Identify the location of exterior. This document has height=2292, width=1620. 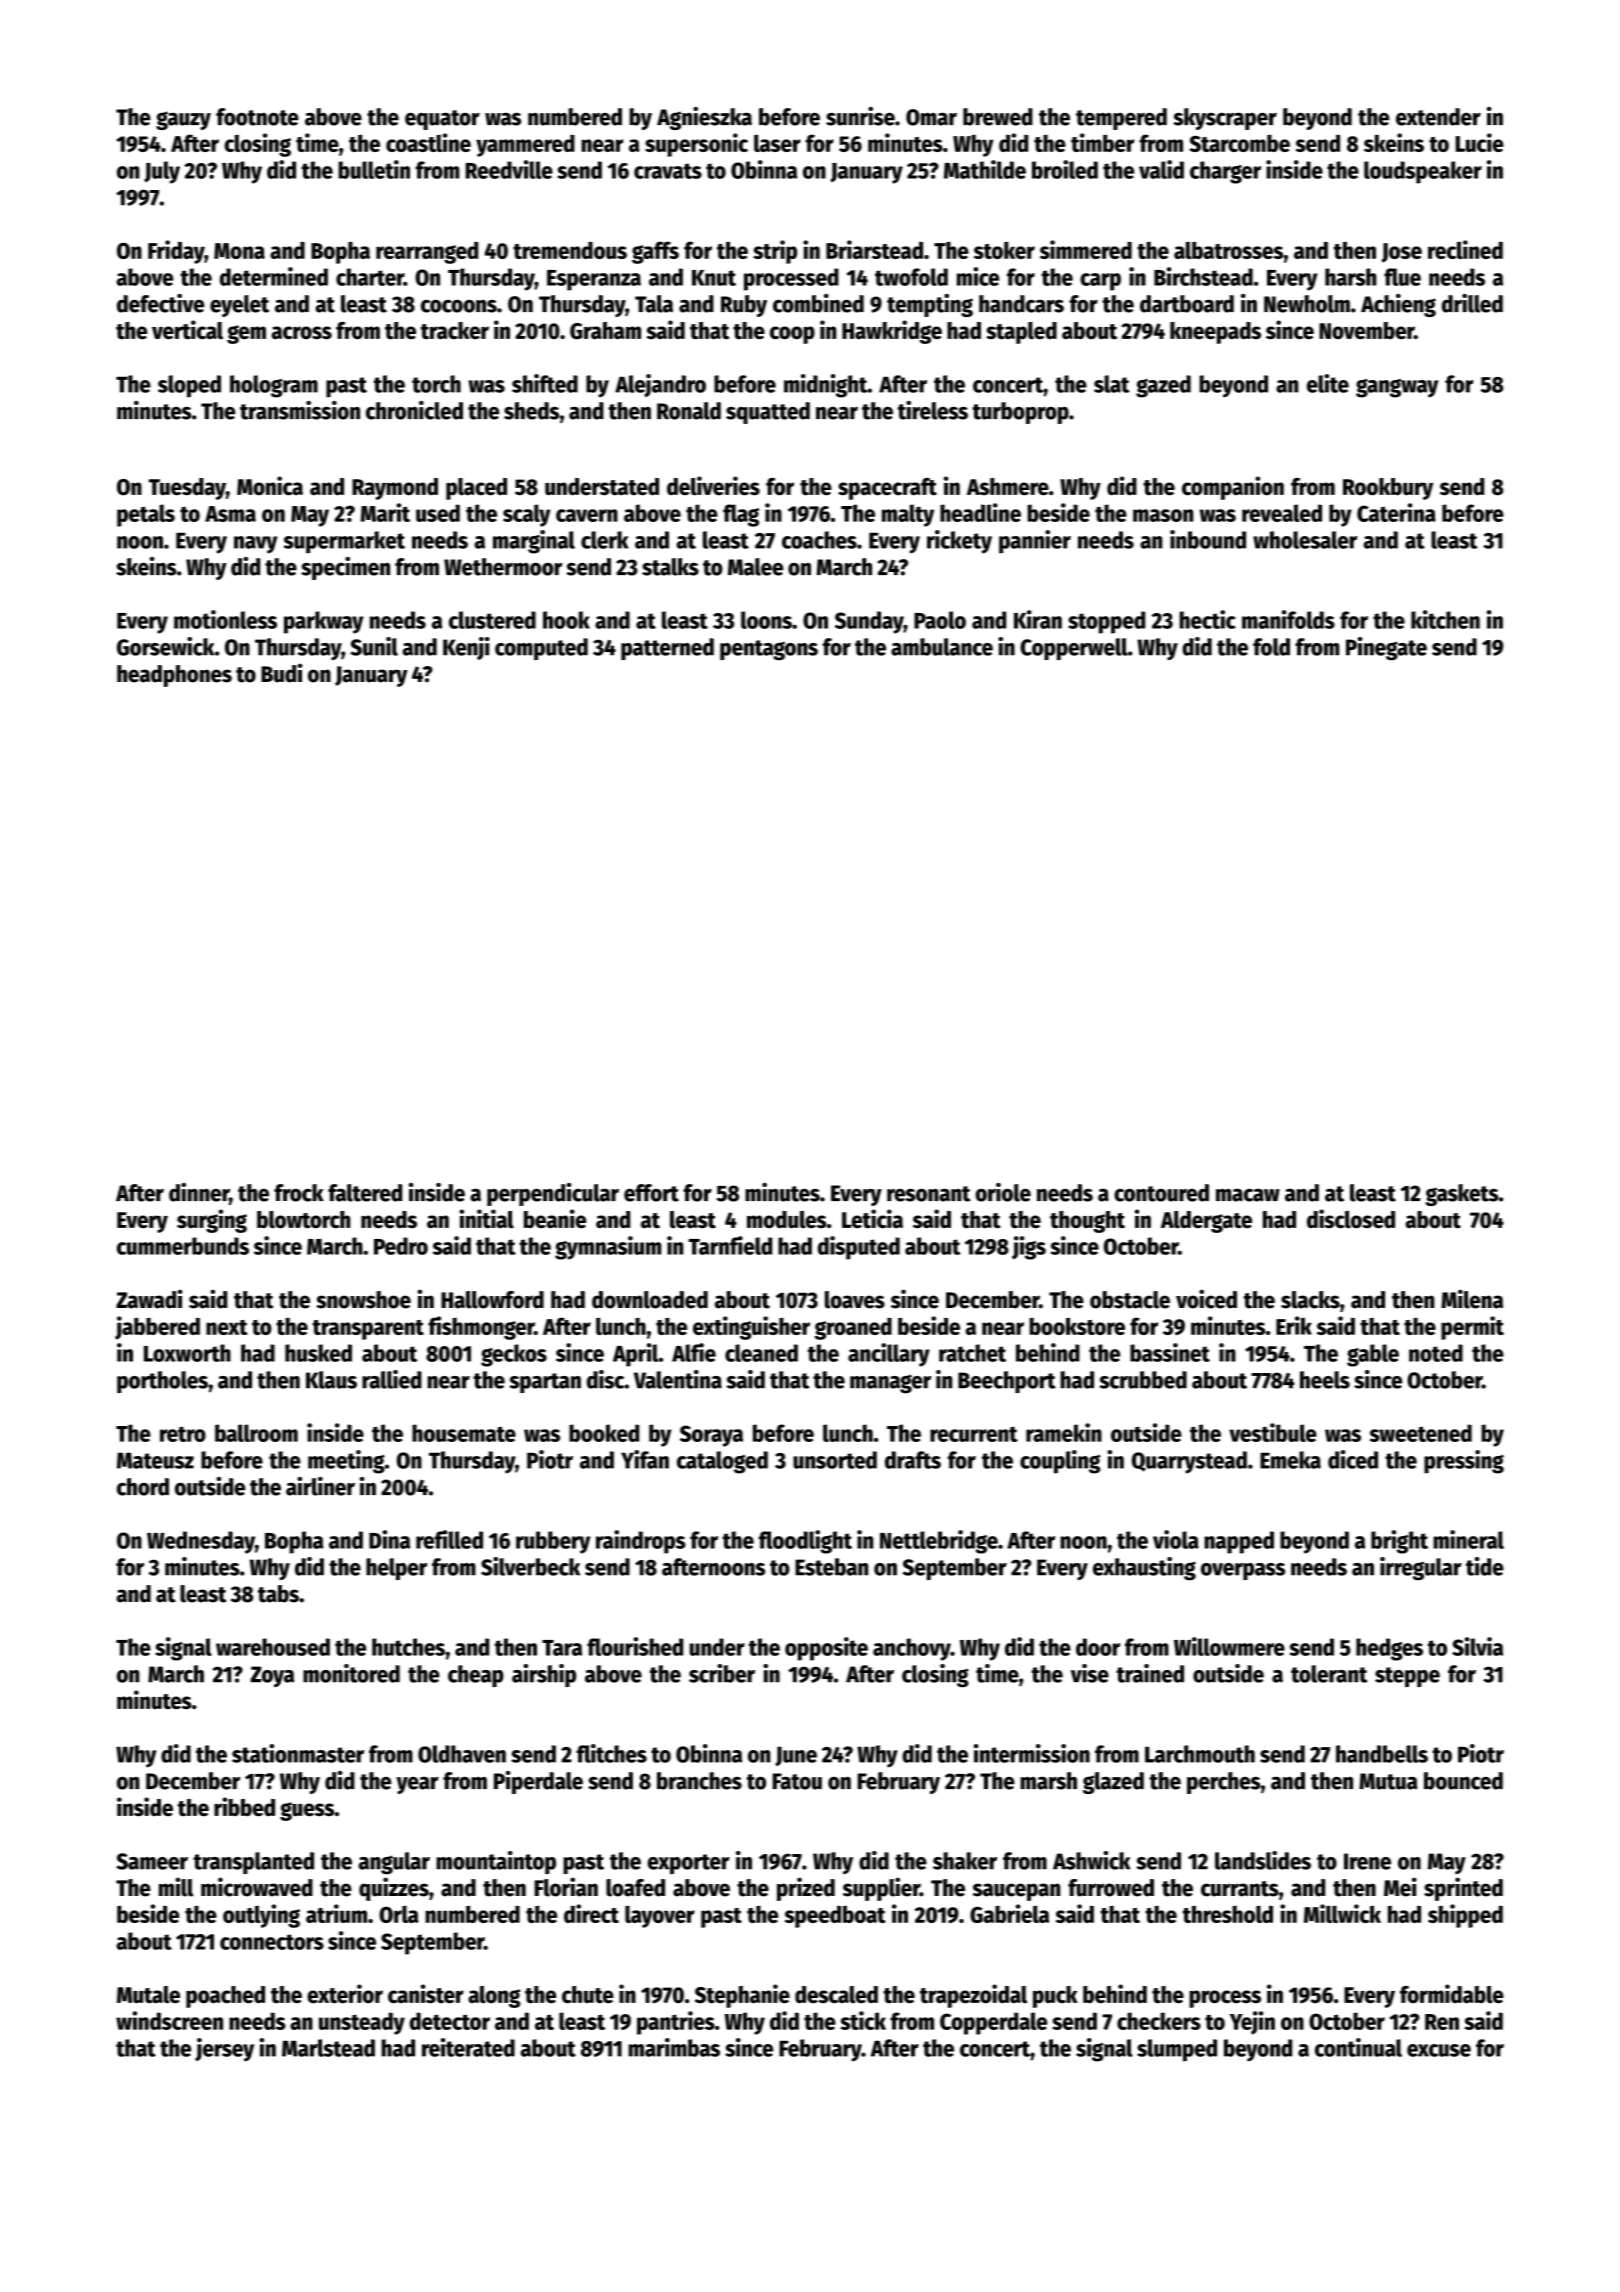
(345, 1994).
